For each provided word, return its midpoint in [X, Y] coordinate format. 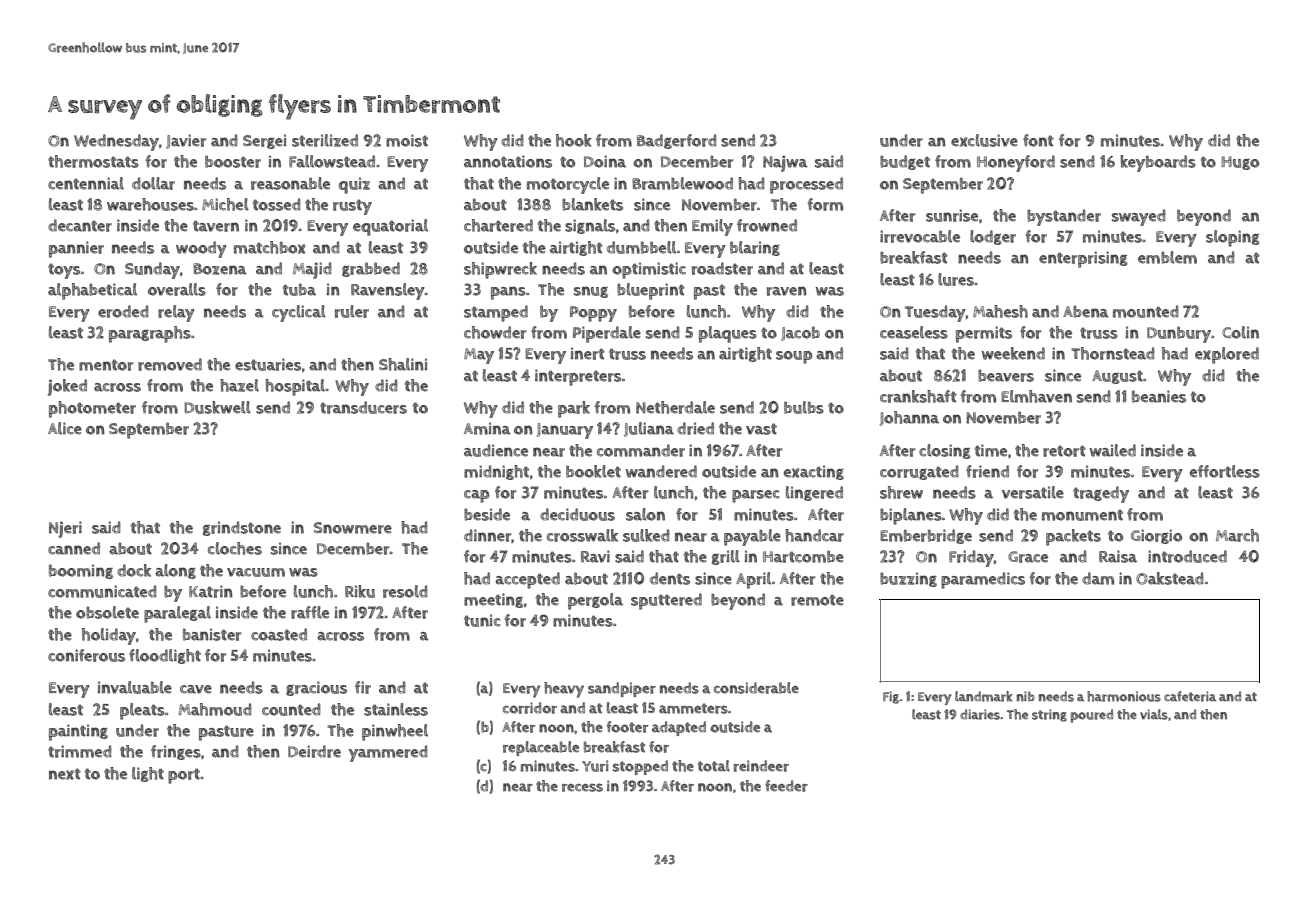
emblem [1167, 257]
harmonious [1124, 696]
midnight [496, 472]
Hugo [1240, 163]
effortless [1225, 471]
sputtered [666, 601]
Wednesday [116, 142]
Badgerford [677, 141]
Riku [360, 591]
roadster [722, 268]
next [65, 774]
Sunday [152, 270]
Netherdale [675, 407]
